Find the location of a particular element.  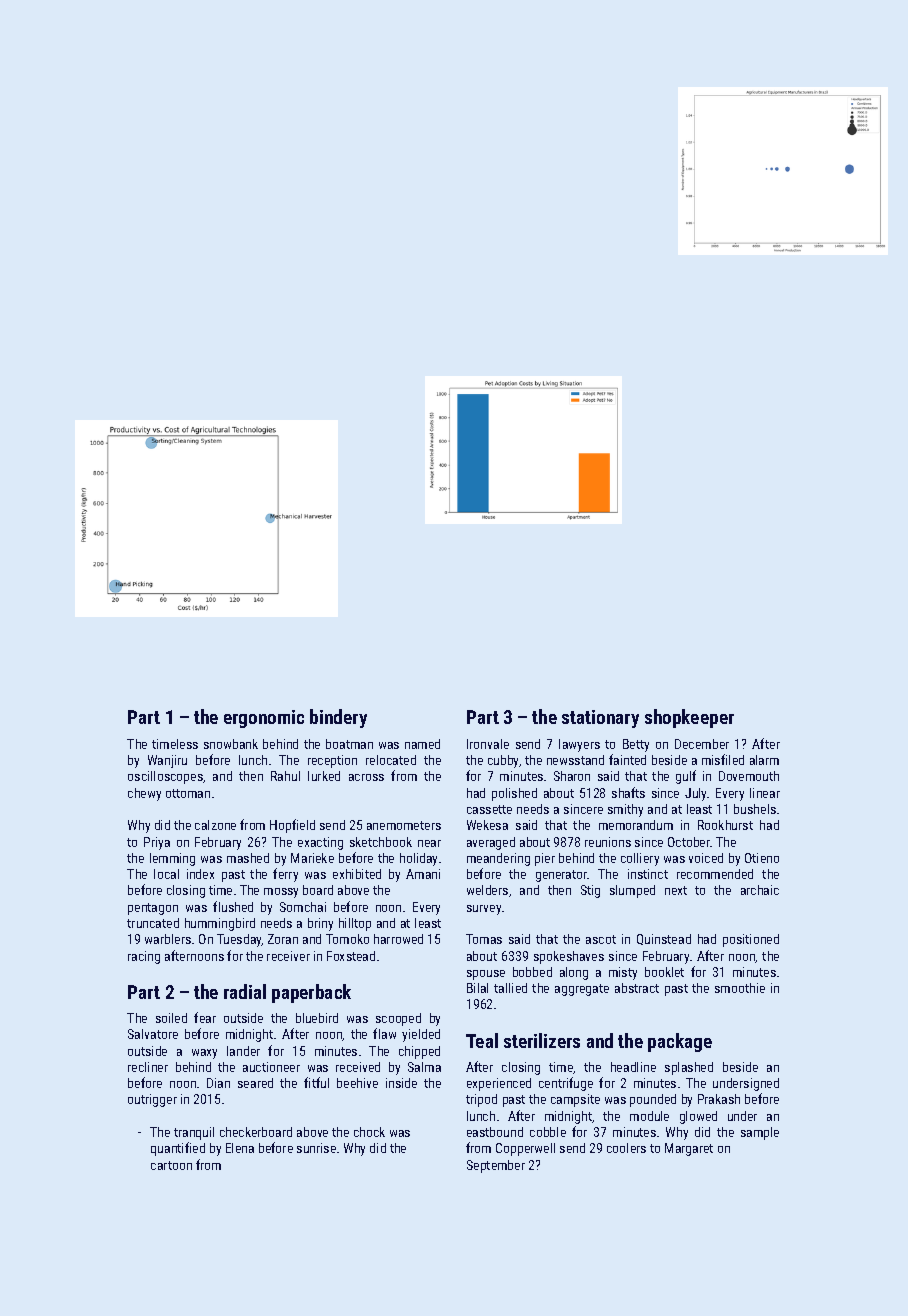

reunions is located at coordinates (608, 842).
